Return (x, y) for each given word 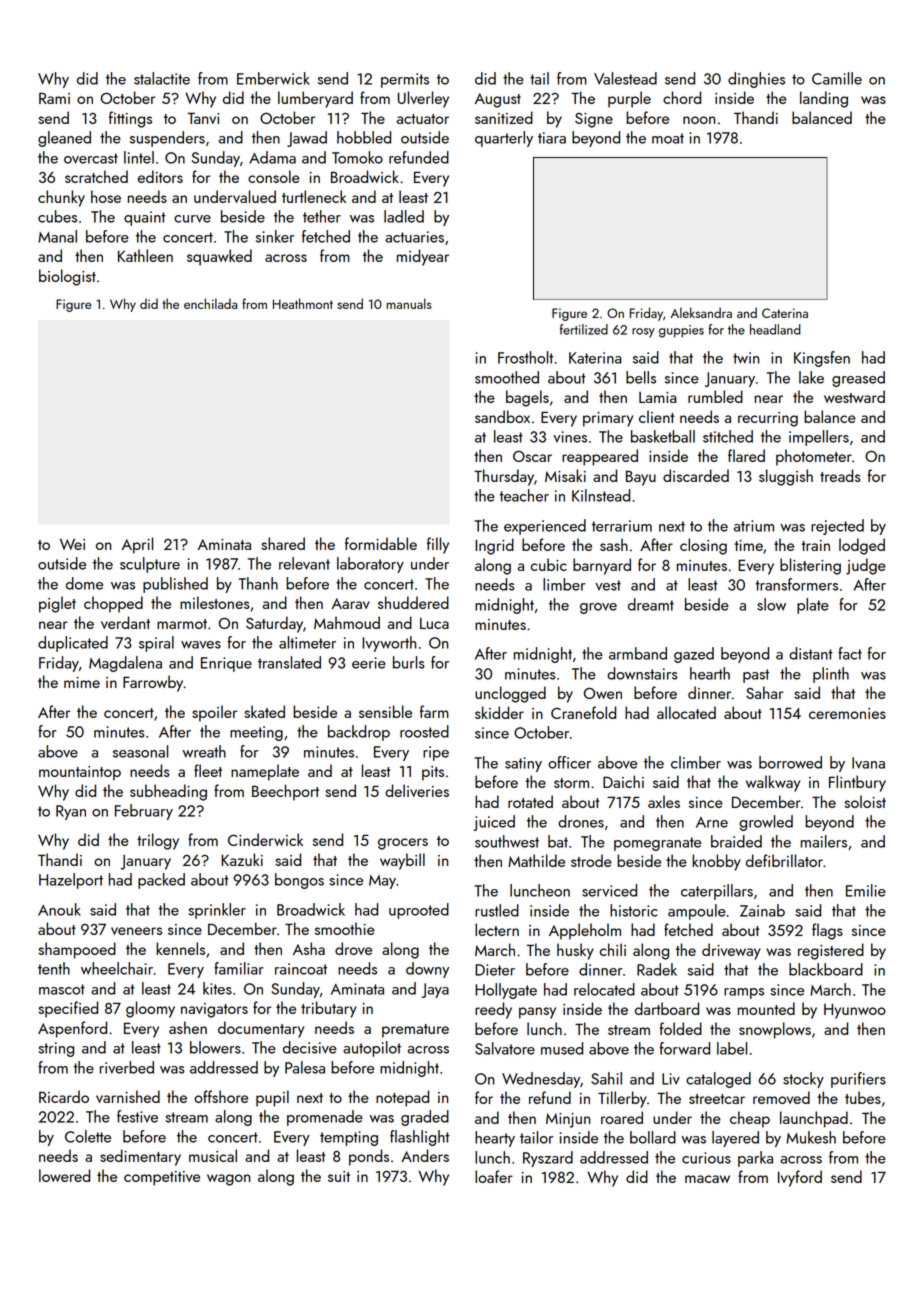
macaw (707, 1179)
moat (668, 138)
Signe (594, 120)
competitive (162, 1178)
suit (339, 1176)
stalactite (162, 78)
